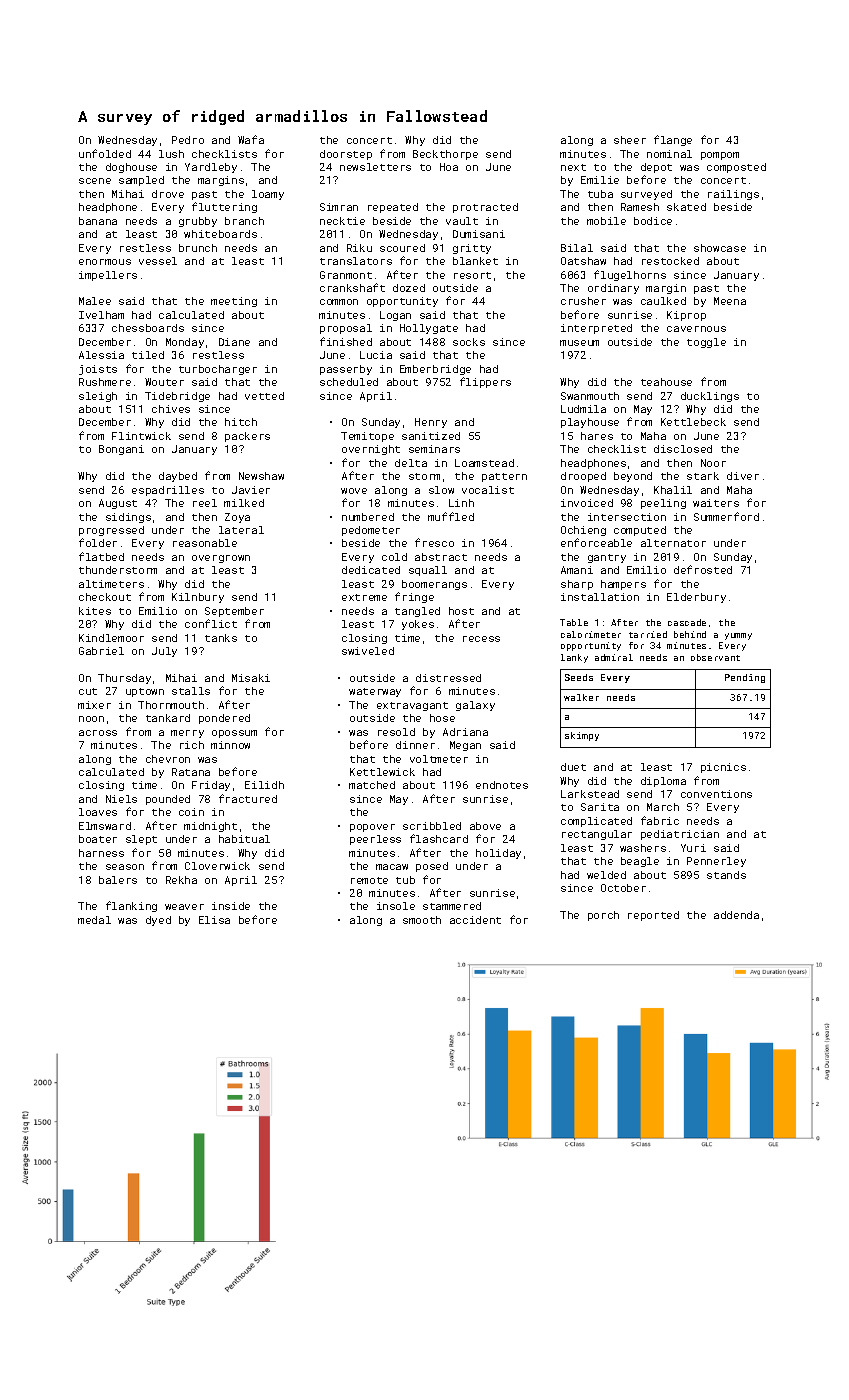 The width and height of the screenshot is (849, 1400). What do you see at coordinates (710, 397) in the screenshot?
I see `ducklings` at bounding box center [710, 397].
